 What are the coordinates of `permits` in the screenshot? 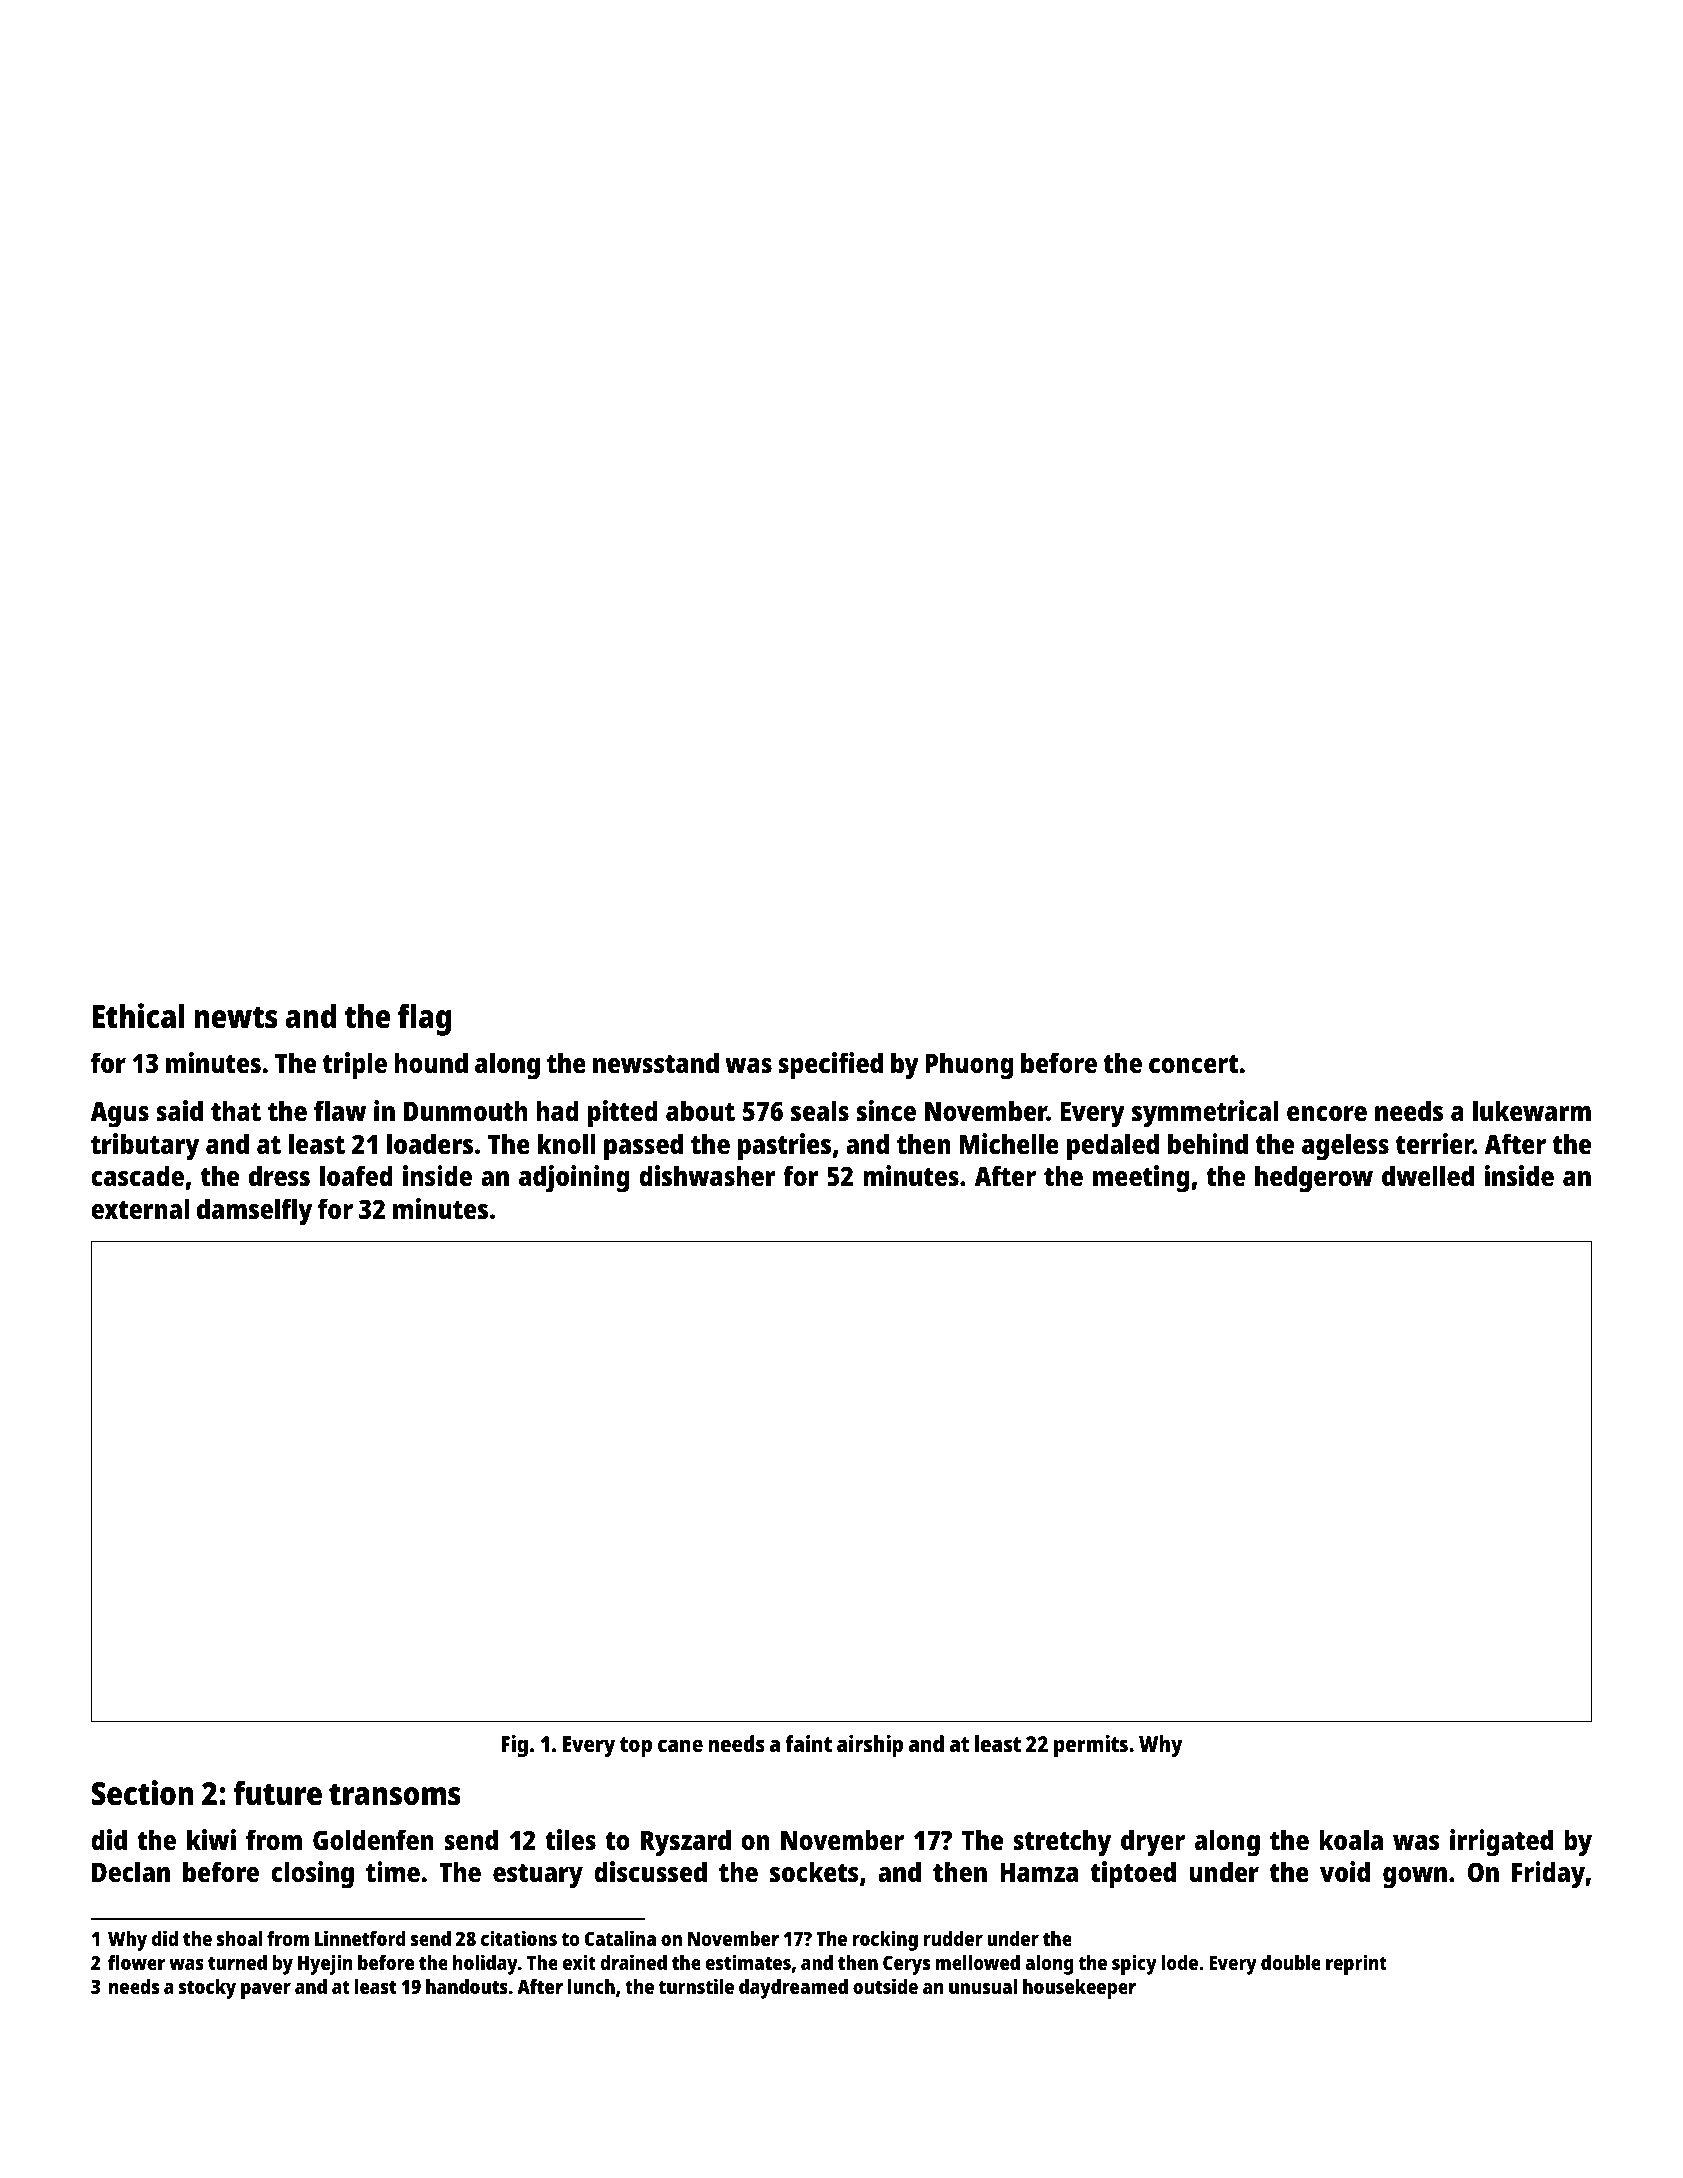 It's located at (1091, 1746).
